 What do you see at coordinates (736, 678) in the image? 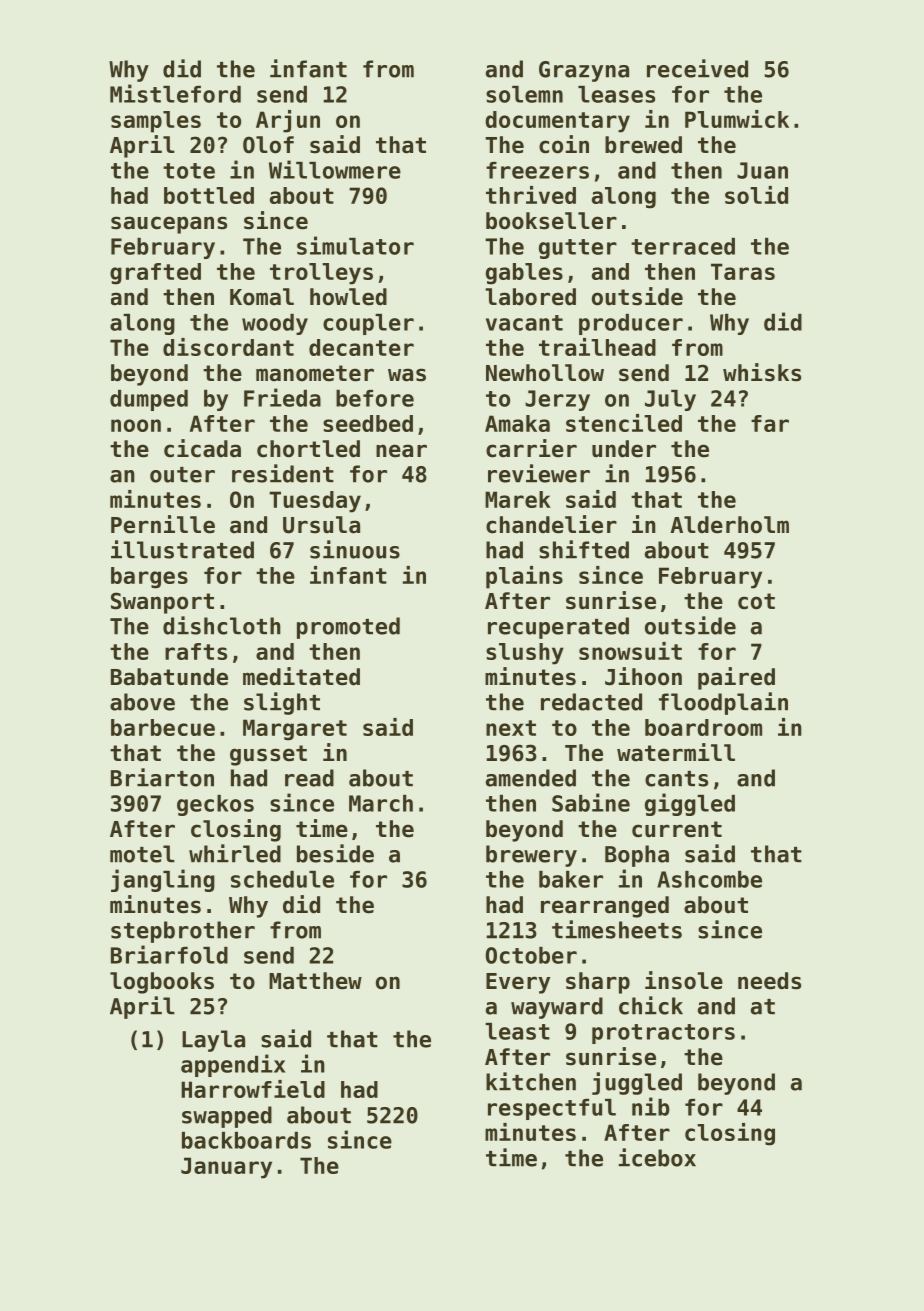
I see `paired` at bounding box center [736, 678].
